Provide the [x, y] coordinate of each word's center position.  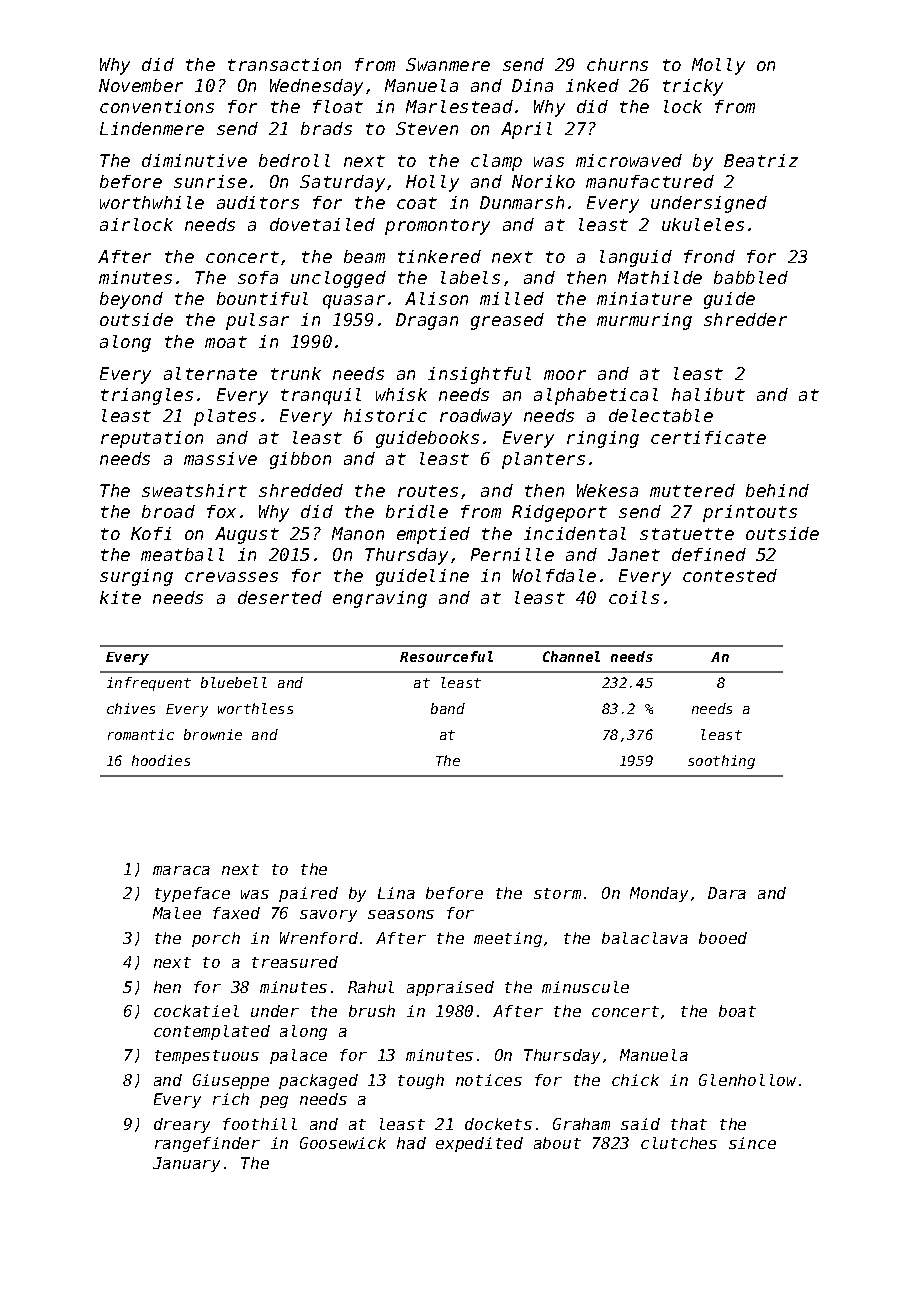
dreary [182, 1125]
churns [617, 64]
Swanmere [448, 64]
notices [489, 1080]
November [141, 85]
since [752, 1143]
